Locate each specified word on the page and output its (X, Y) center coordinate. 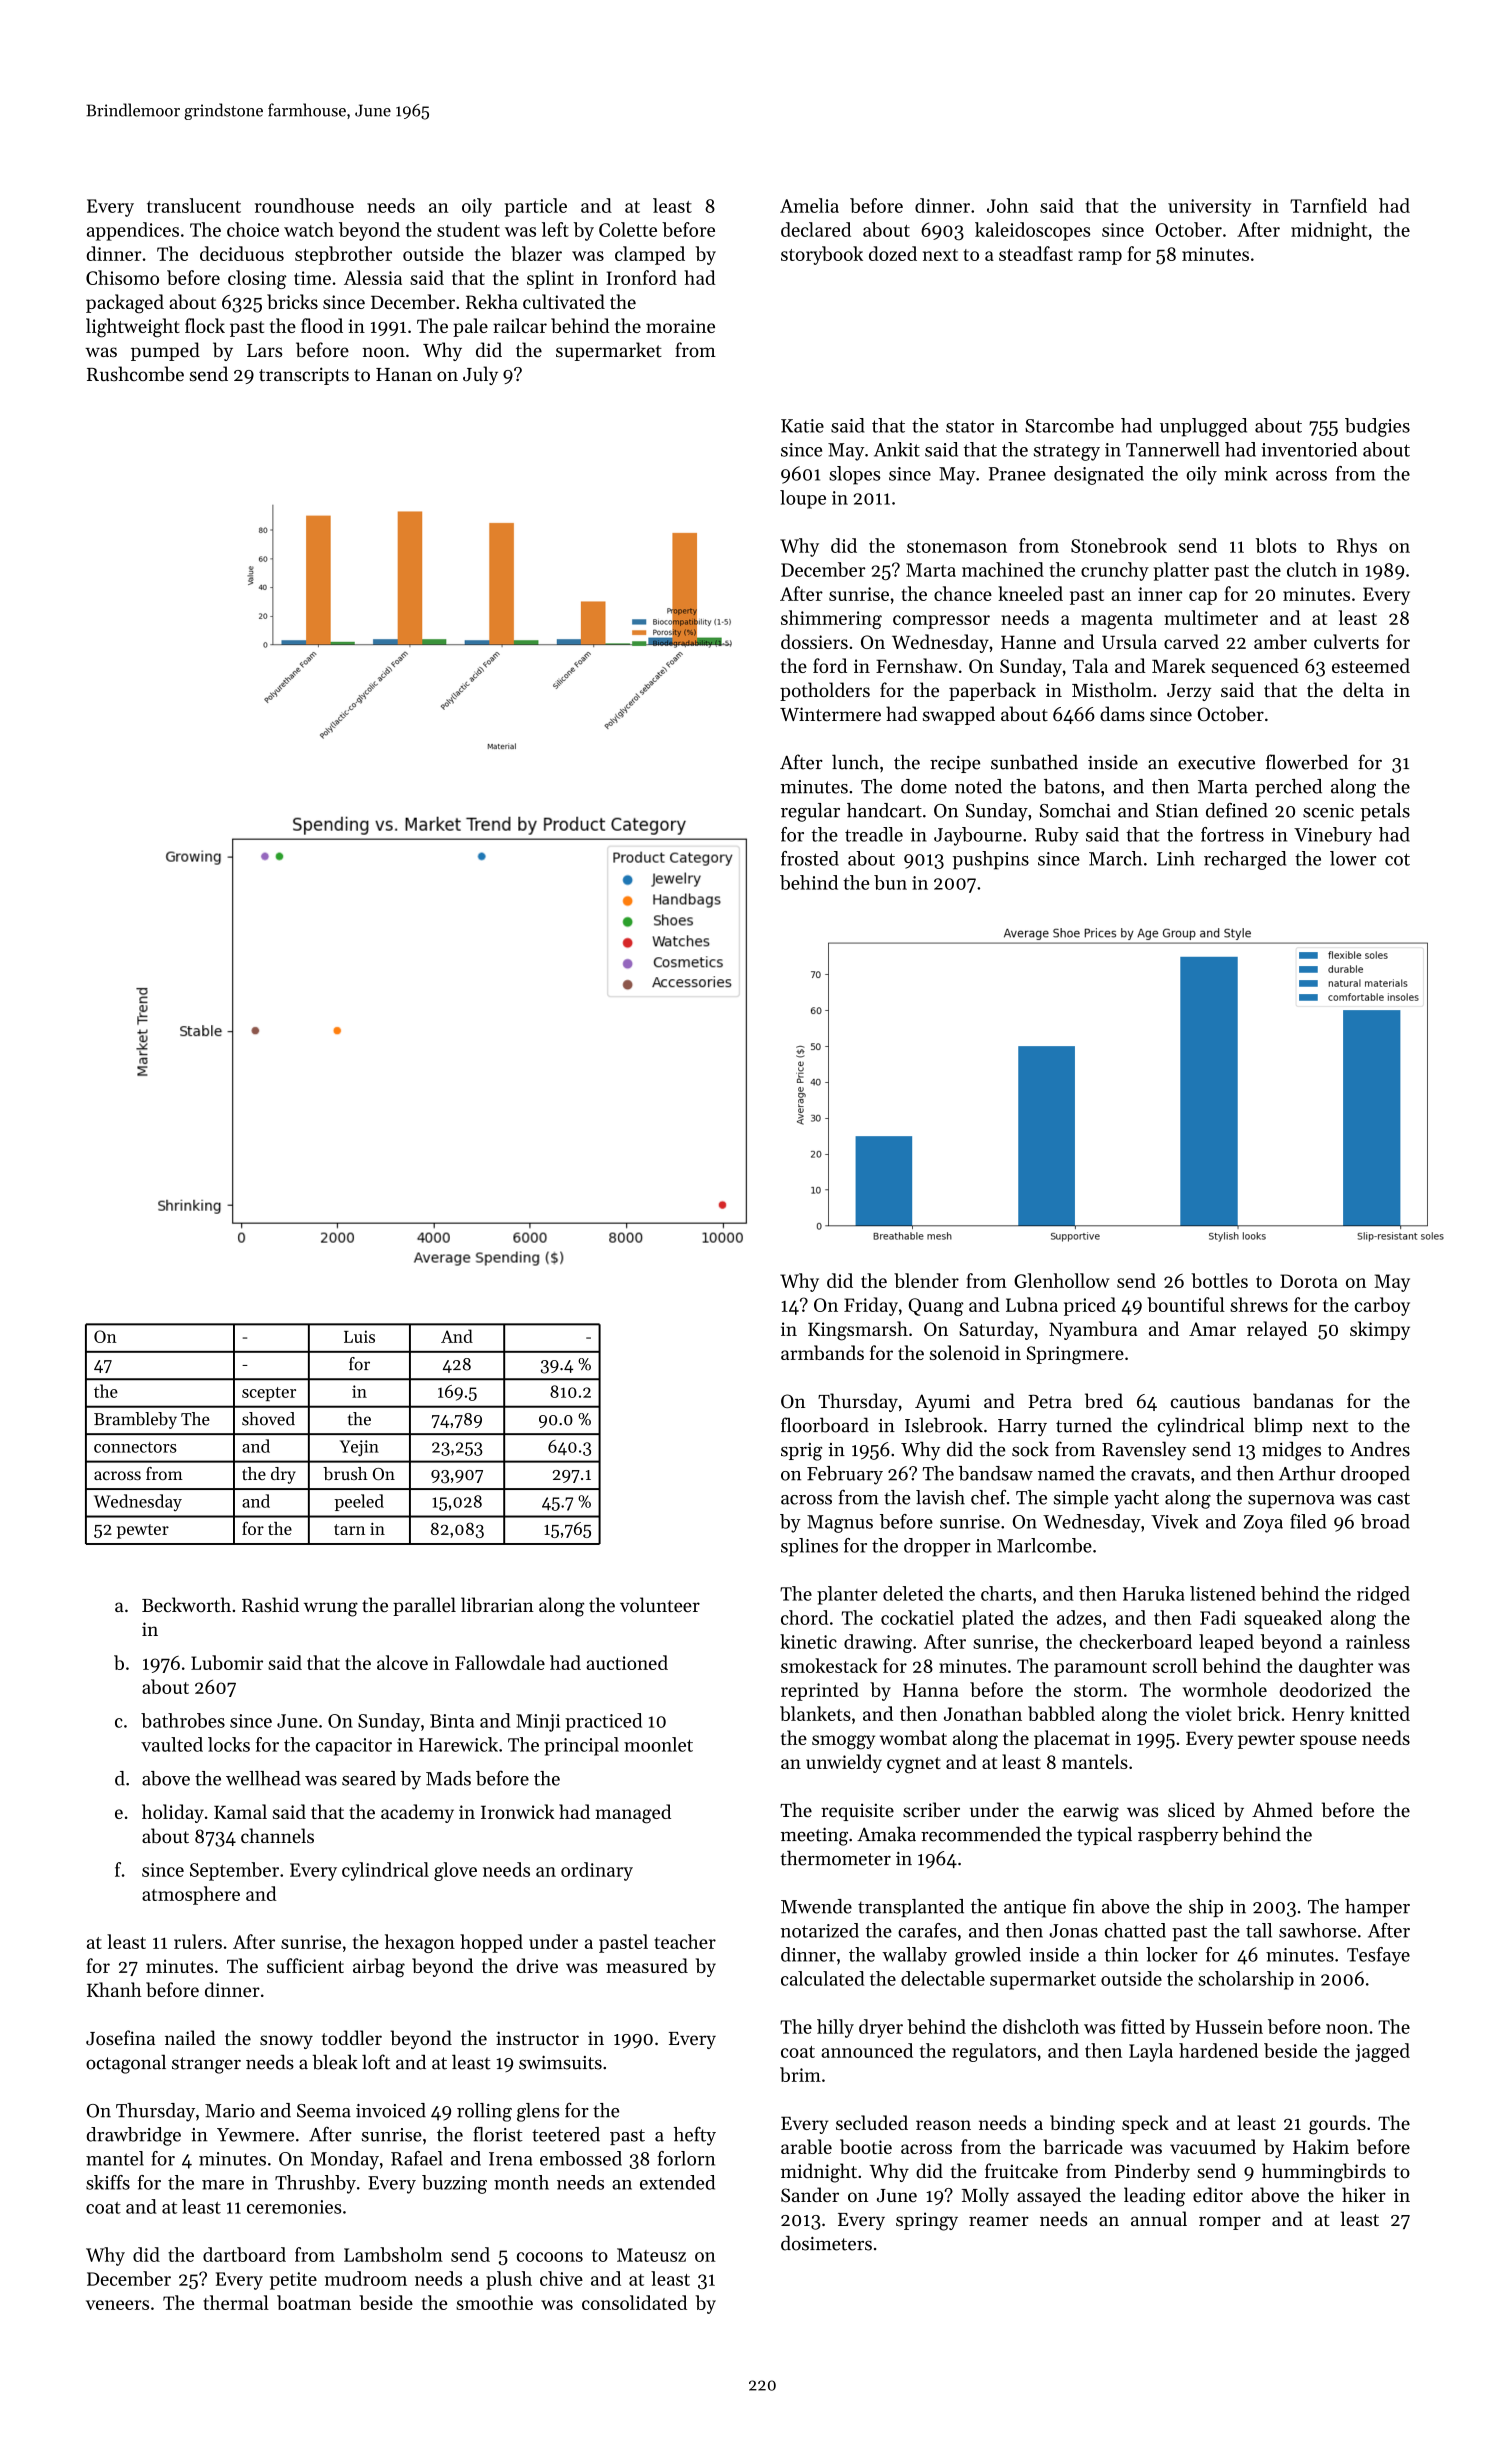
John (1008, 205)
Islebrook (944, 1425)
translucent (194, 205)
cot (1397, 859)
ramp (1100, 258)
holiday (173, 1813)
